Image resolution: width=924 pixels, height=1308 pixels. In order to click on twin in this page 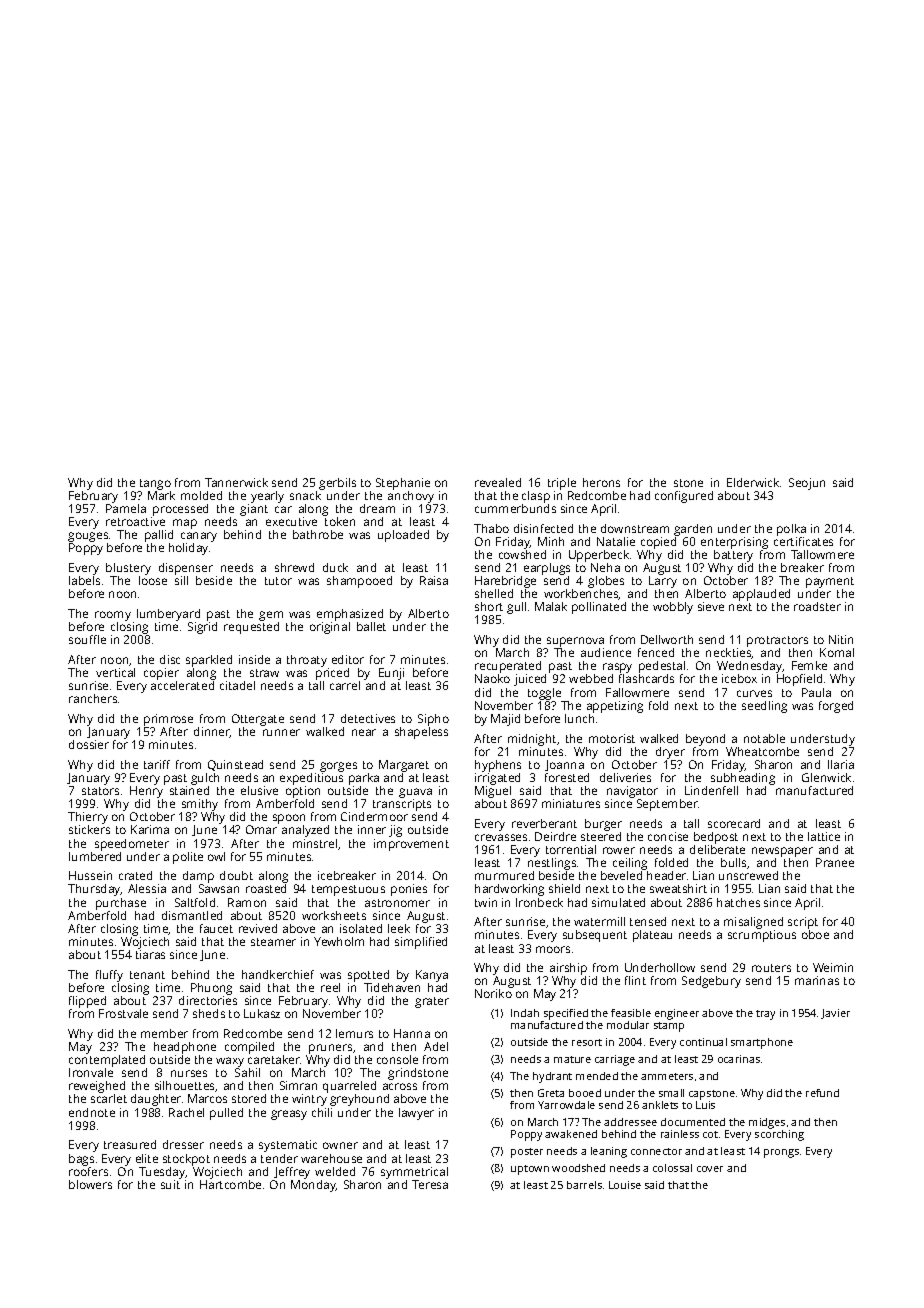, I will do `click(486, 902)`.
